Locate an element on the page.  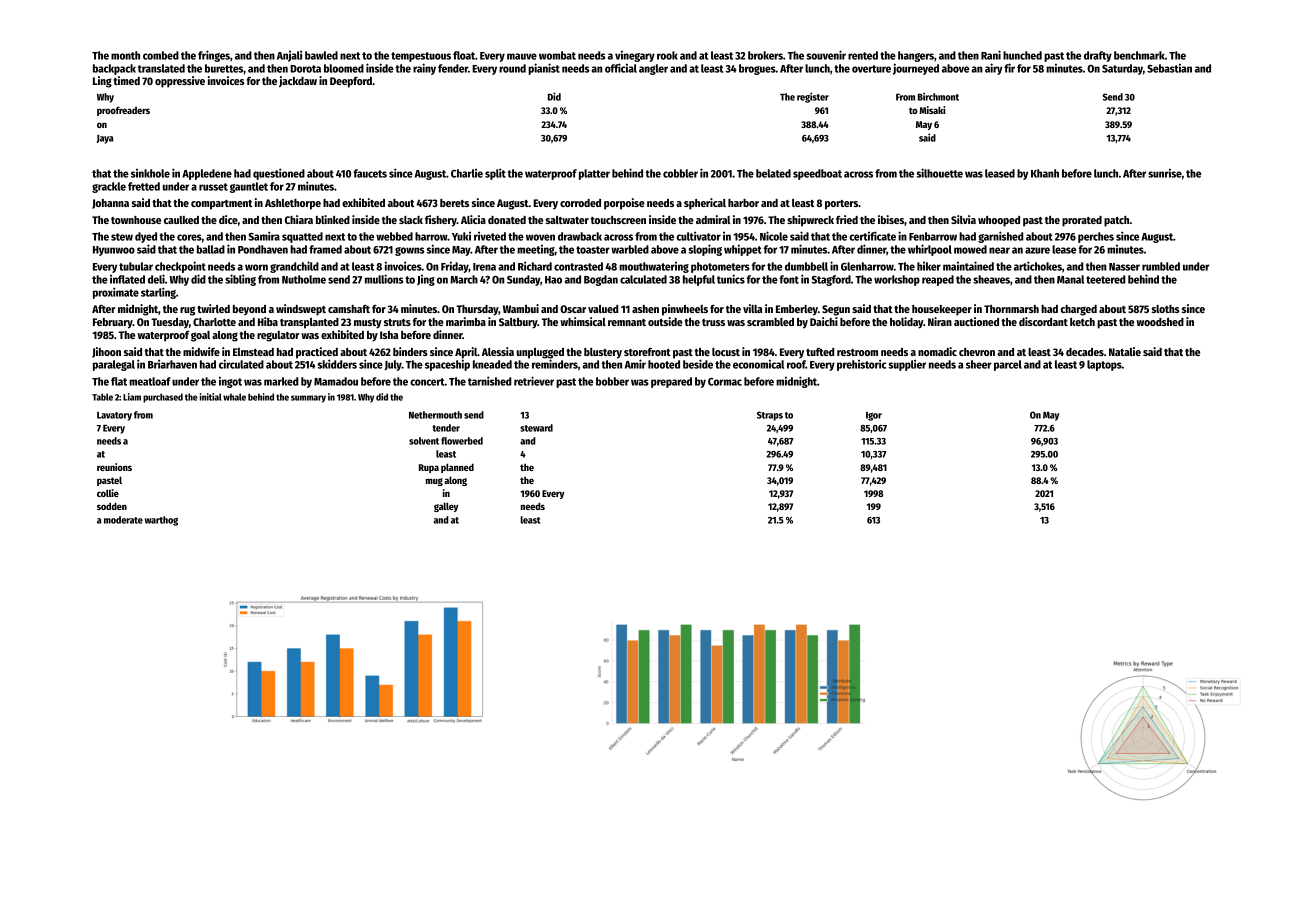
sunrise is located at coordinates (1165, 173).
